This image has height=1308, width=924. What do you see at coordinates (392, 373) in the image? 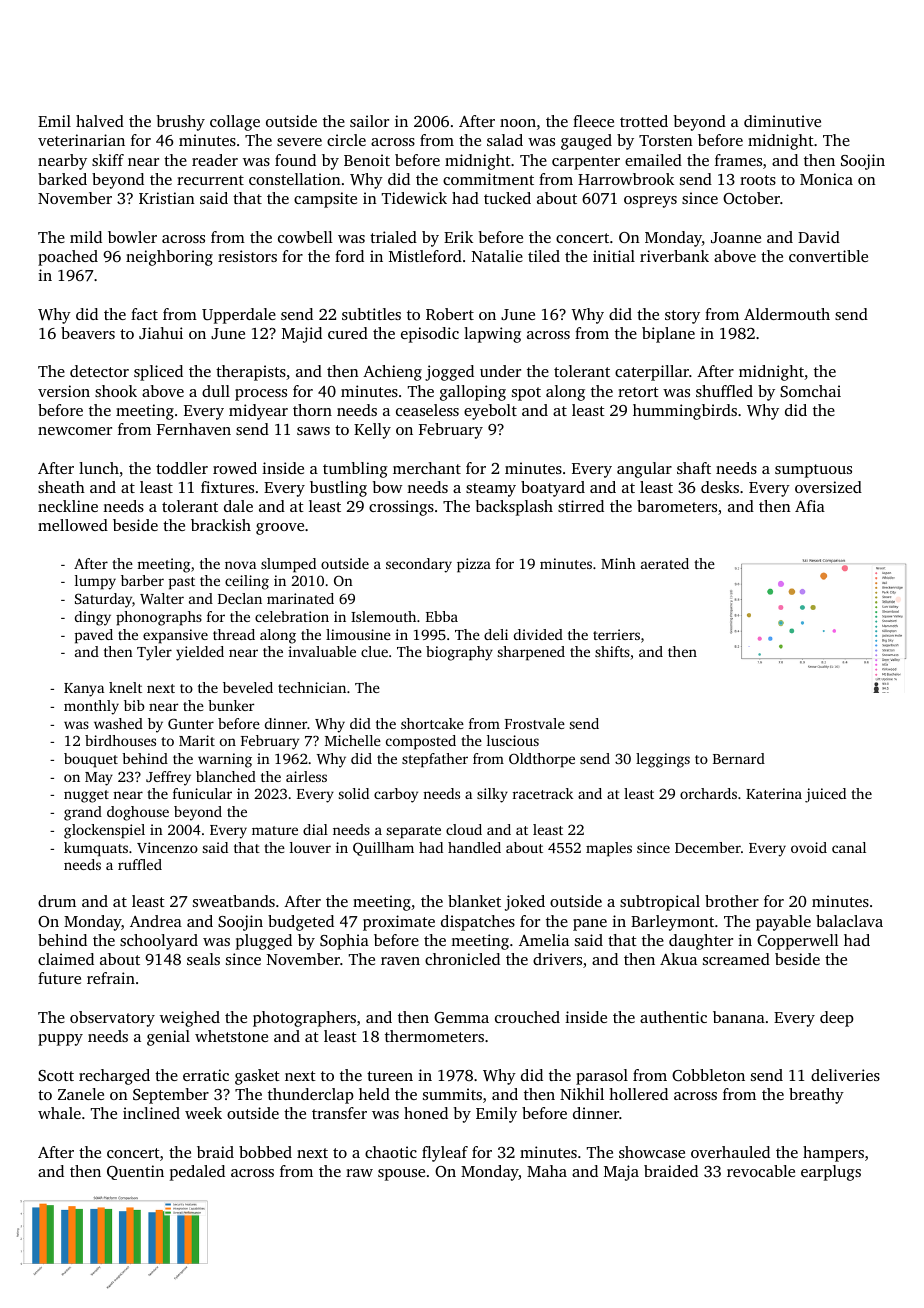
I see `Achieng` at bounding box center [392, 373].
